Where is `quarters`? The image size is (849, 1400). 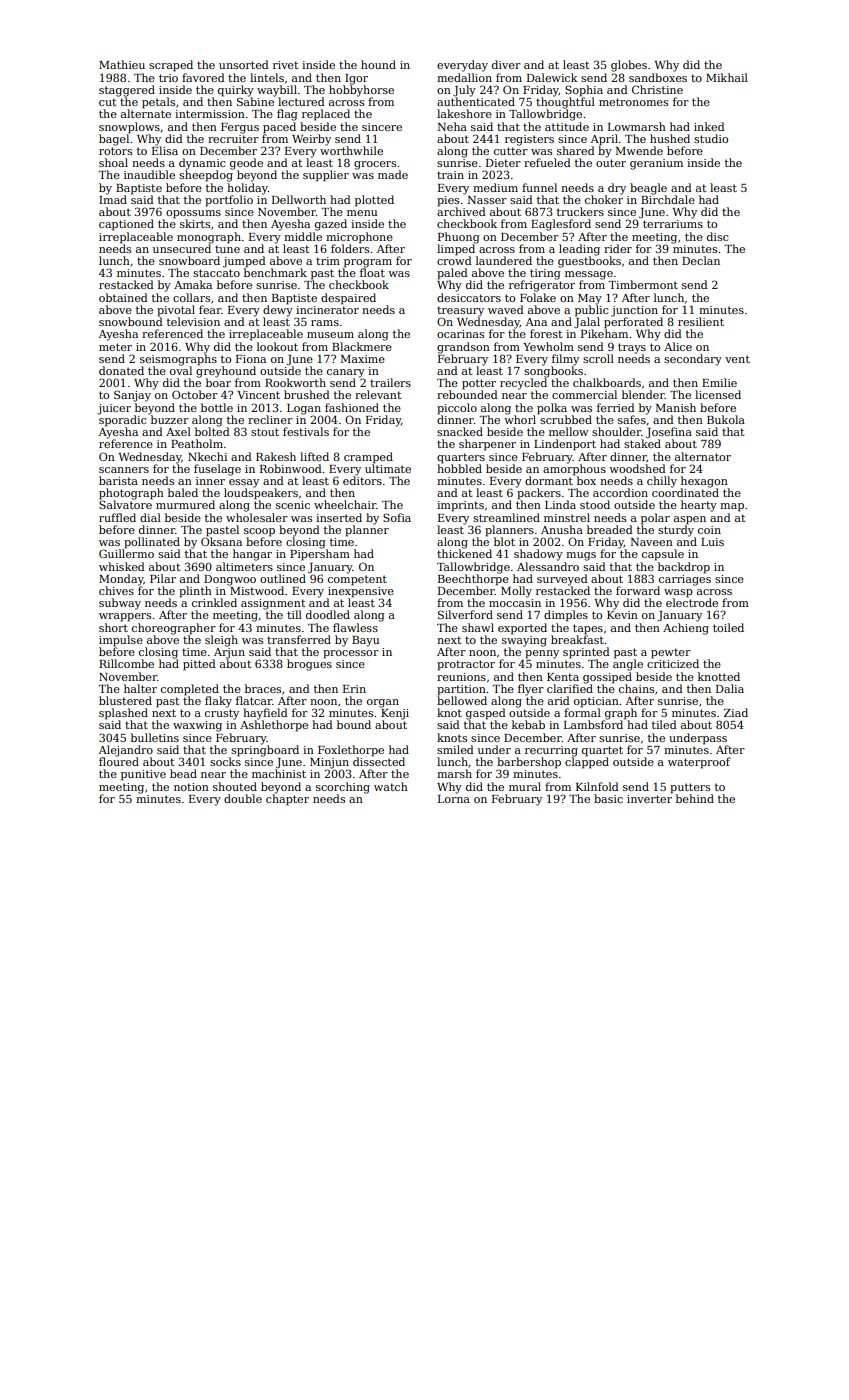
quarters is located at coordinates (461, 458).
